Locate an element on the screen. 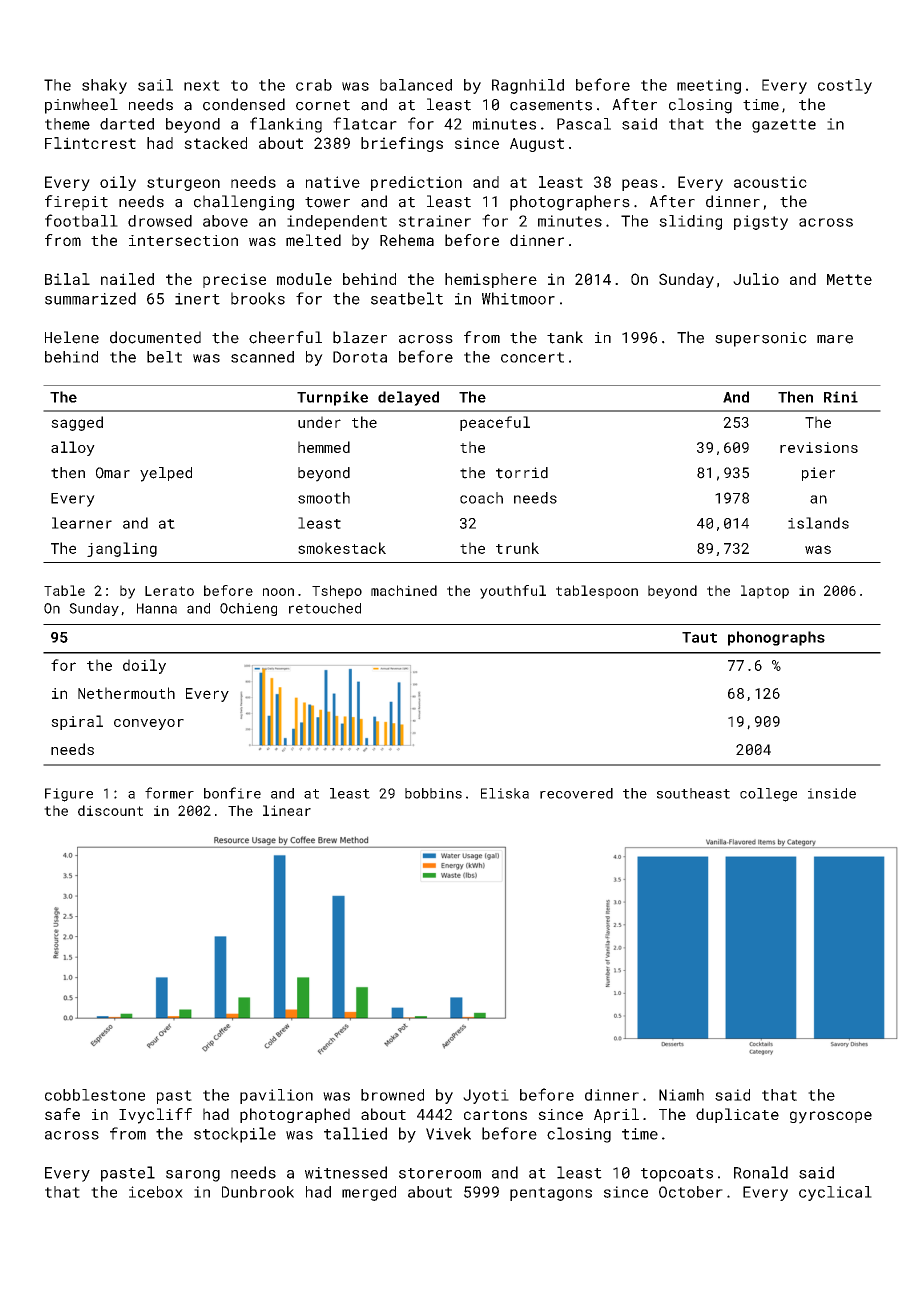 Image resolution: width=924 pixels, height=1308 pixels. phonographs is located at coordinates (776, 638).
